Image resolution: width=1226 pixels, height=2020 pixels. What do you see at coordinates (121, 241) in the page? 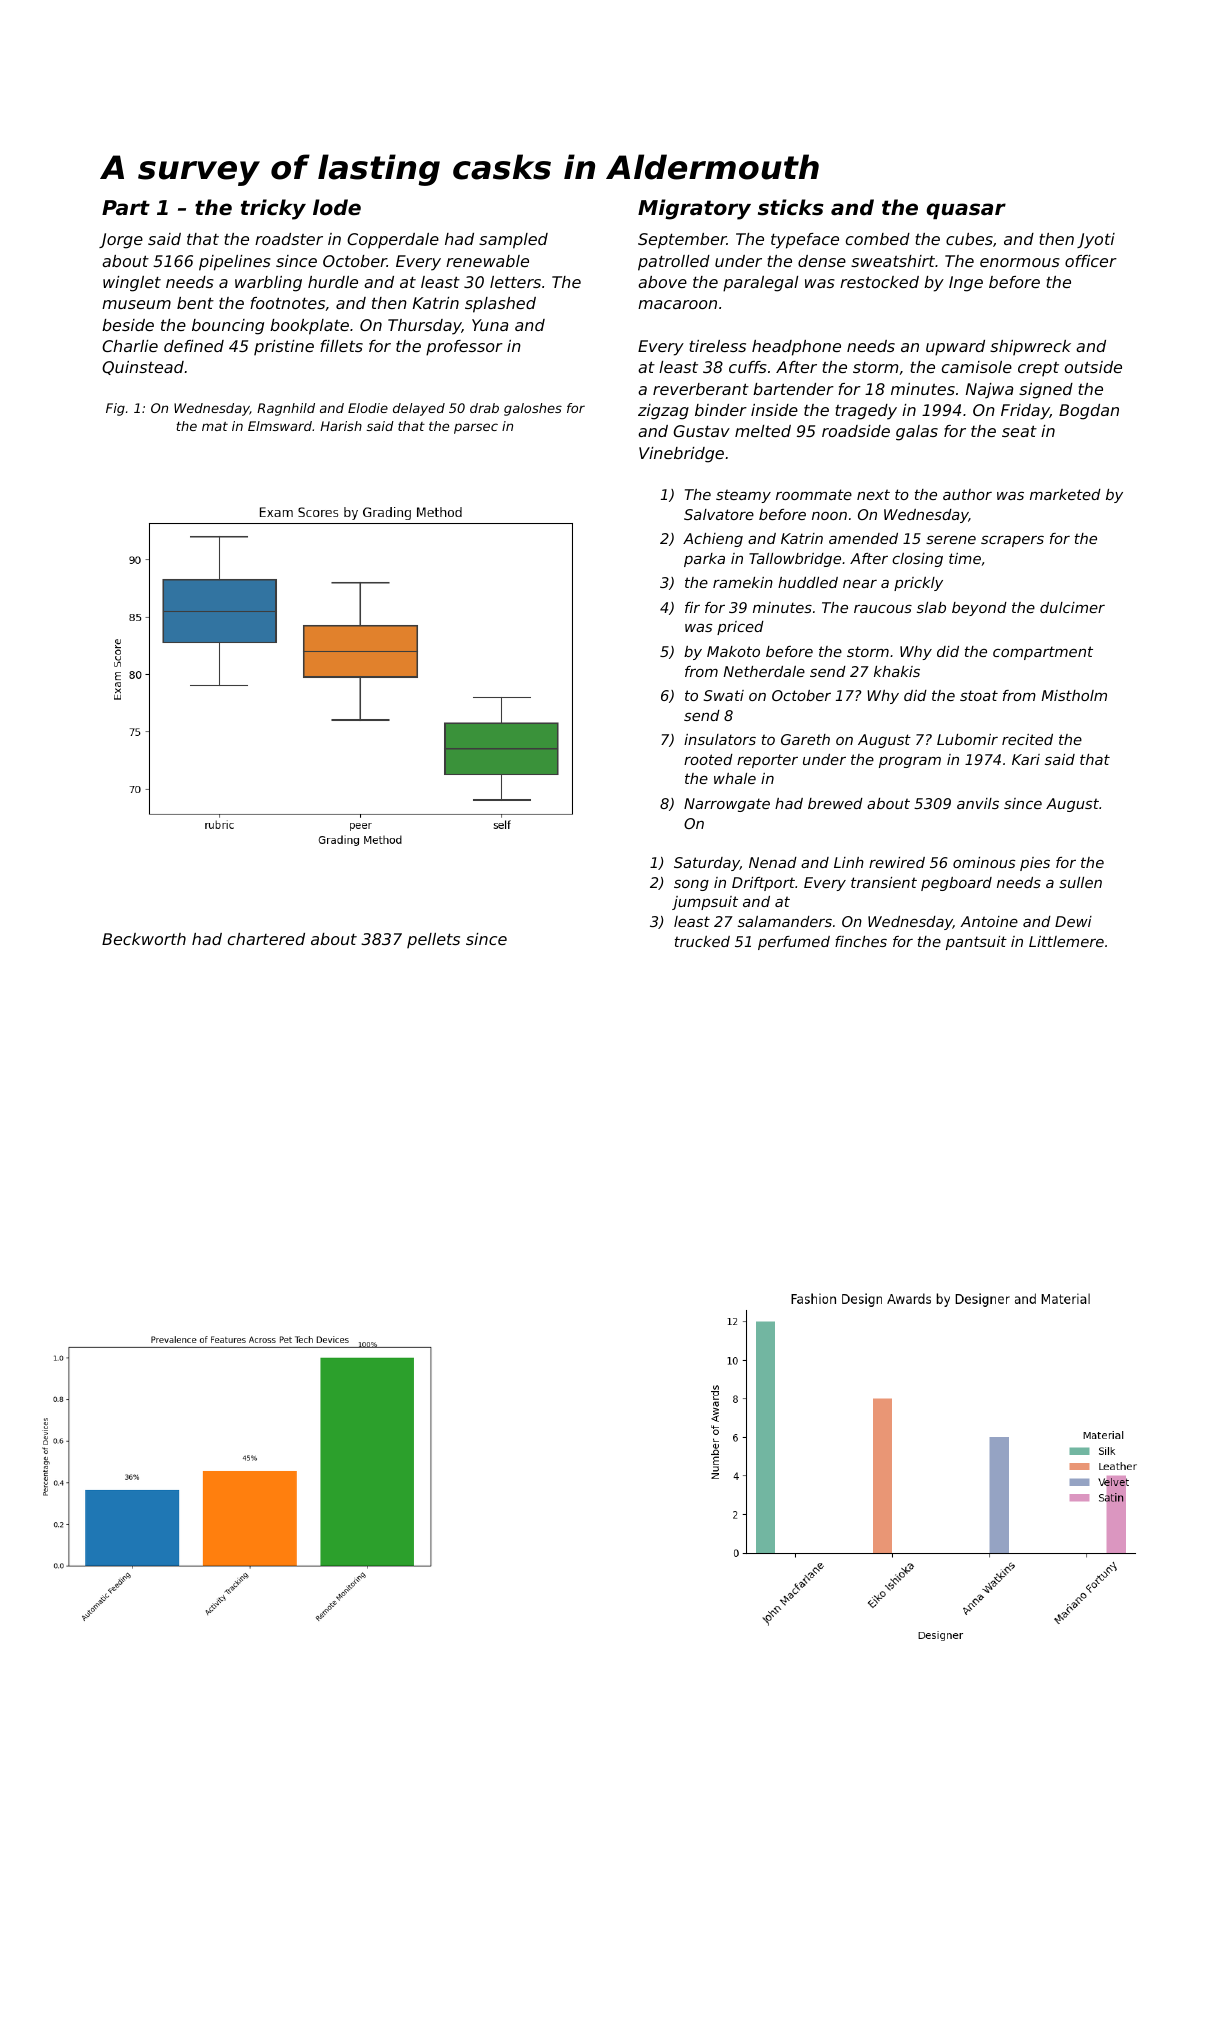
I see `Jorge` at bounding box center [121, 241].
